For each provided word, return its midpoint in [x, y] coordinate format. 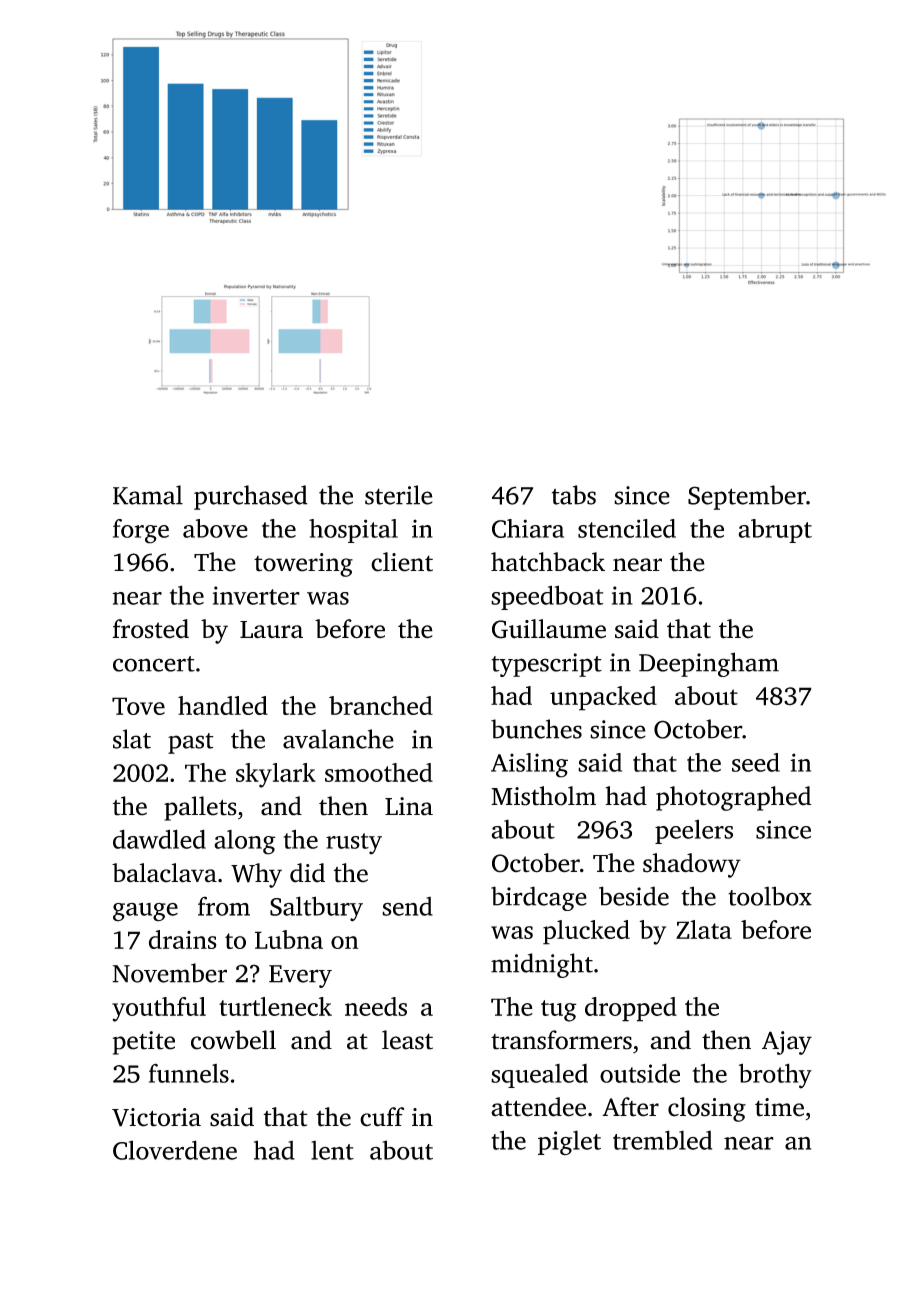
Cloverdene [175, 1150]
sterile [399, 495]
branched [381, 705]
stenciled [627, 528]
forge [141, 531]
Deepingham [709, 664]
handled [223, 705]
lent [332, 1150]
